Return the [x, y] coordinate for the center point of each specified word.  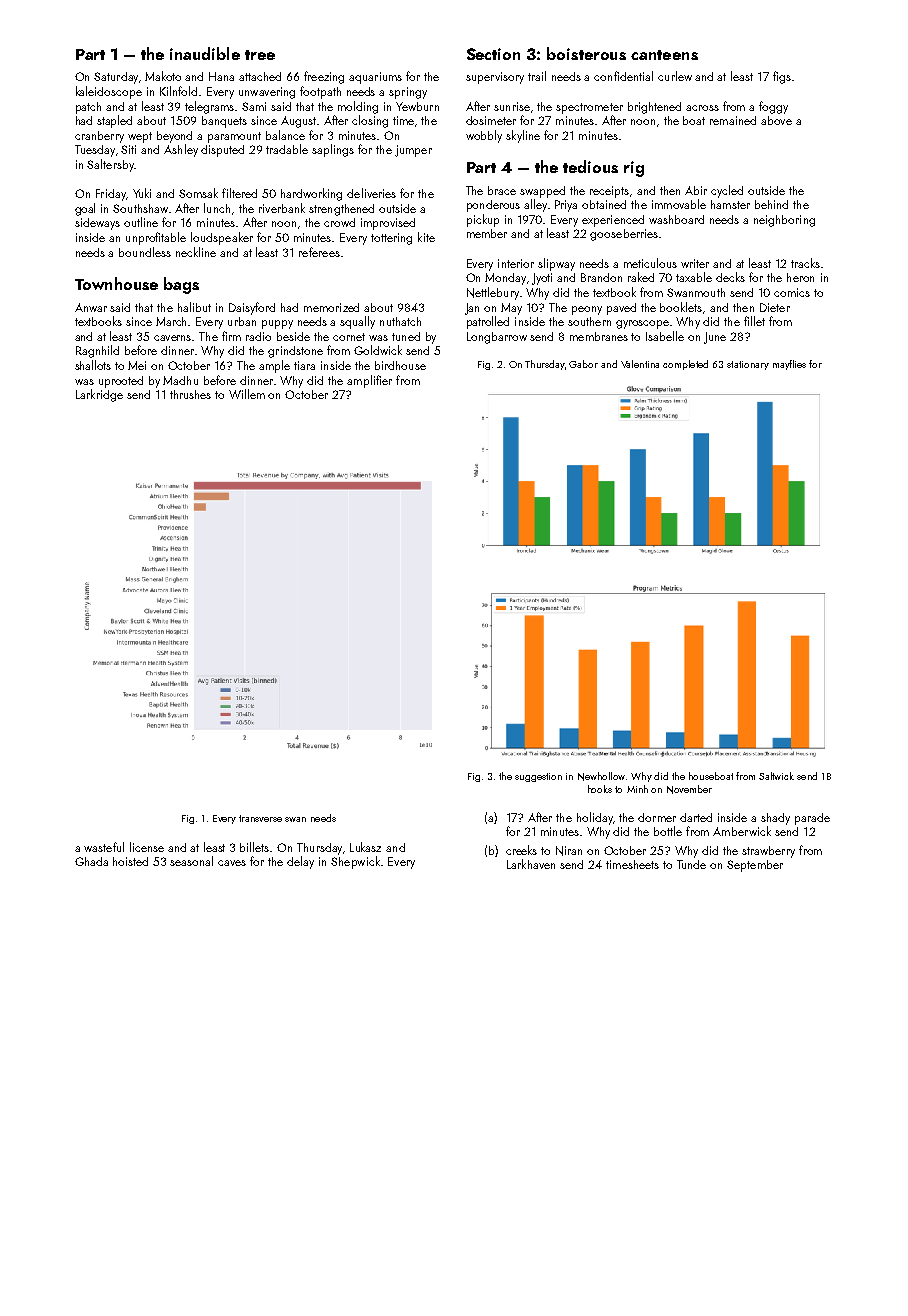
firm [231, 336]
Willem [247, 394]
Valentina [640, 364]
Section [493, 54]
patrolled [488, 322]
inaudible [205, 53]
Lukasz [365, 847]
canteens [664, 55]
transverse [260, 818]
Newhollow [601, 776]
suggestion [538, 777]
